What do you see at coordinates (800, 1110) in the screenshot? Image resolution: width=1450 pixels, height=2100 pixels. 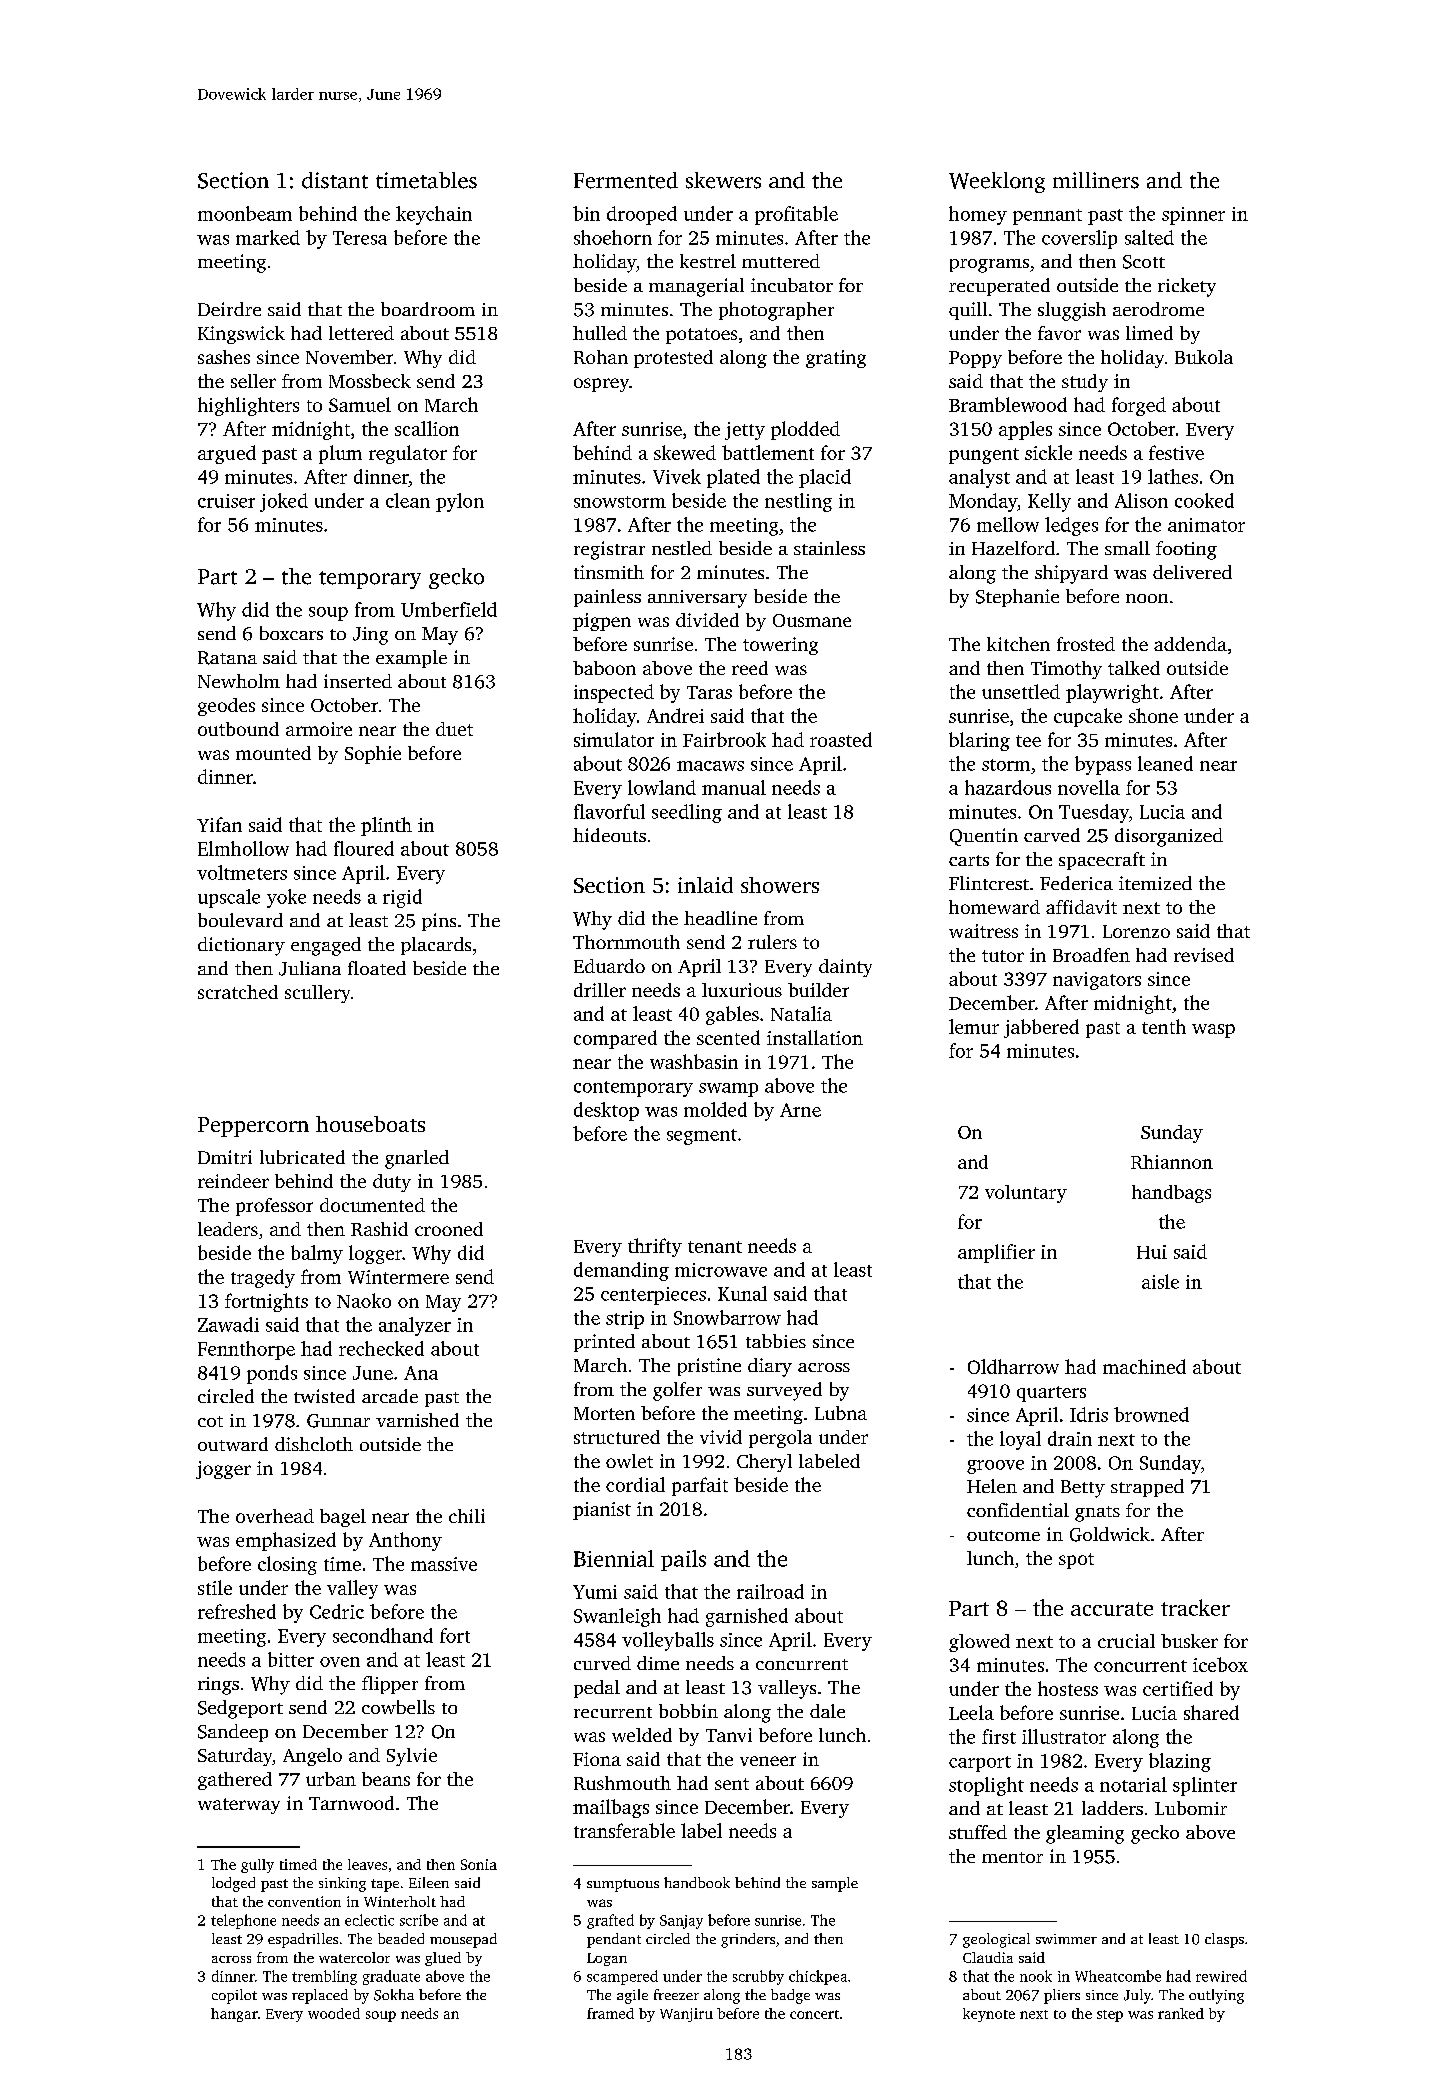 I see `Arne` at bounding box center [800, 1110].
